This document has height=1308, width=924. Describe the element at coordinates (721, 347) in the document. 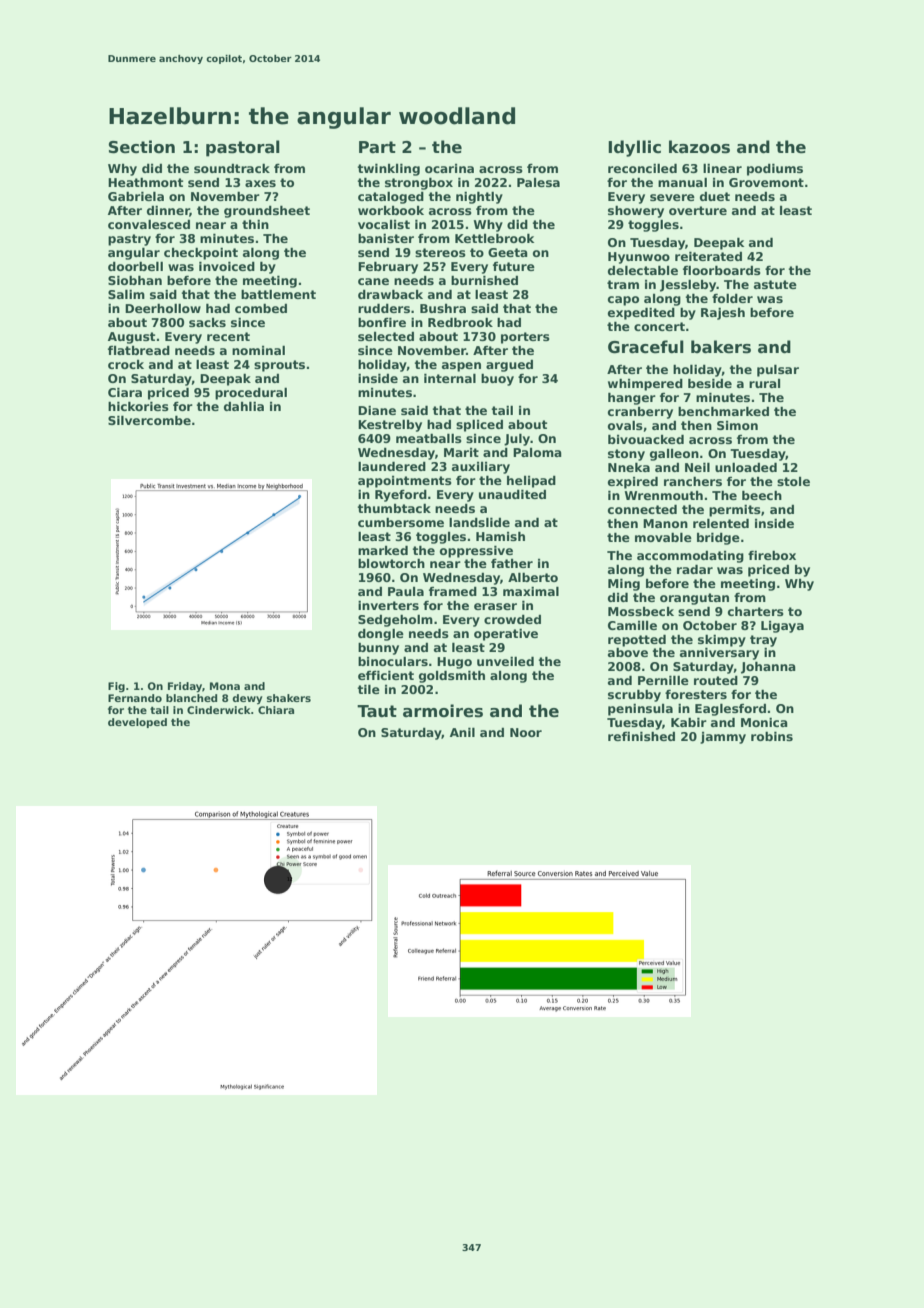

I see `bakers` at that location.
